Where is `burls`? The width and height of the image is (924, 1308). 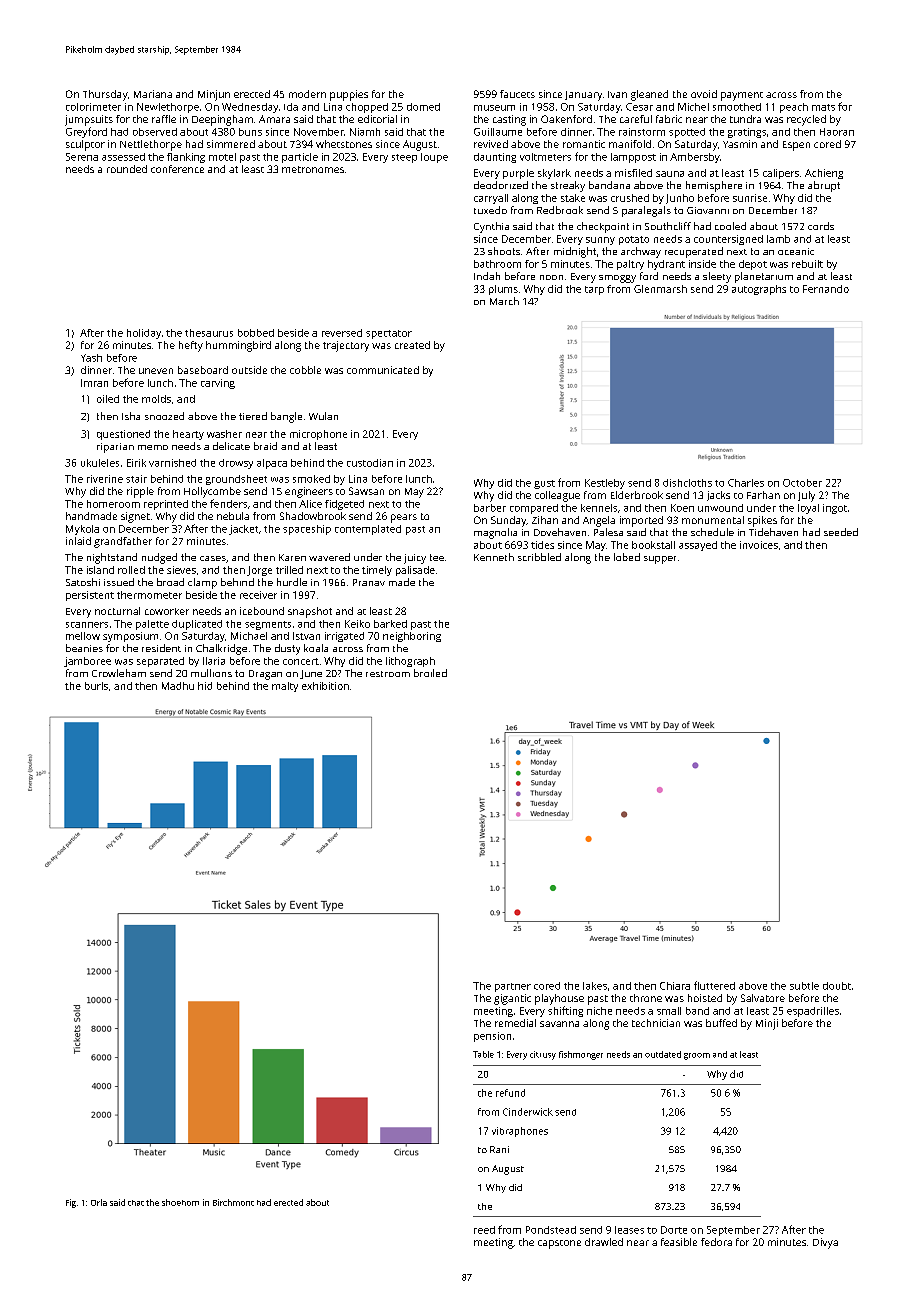
burls is located at coordinates (96, 686).
